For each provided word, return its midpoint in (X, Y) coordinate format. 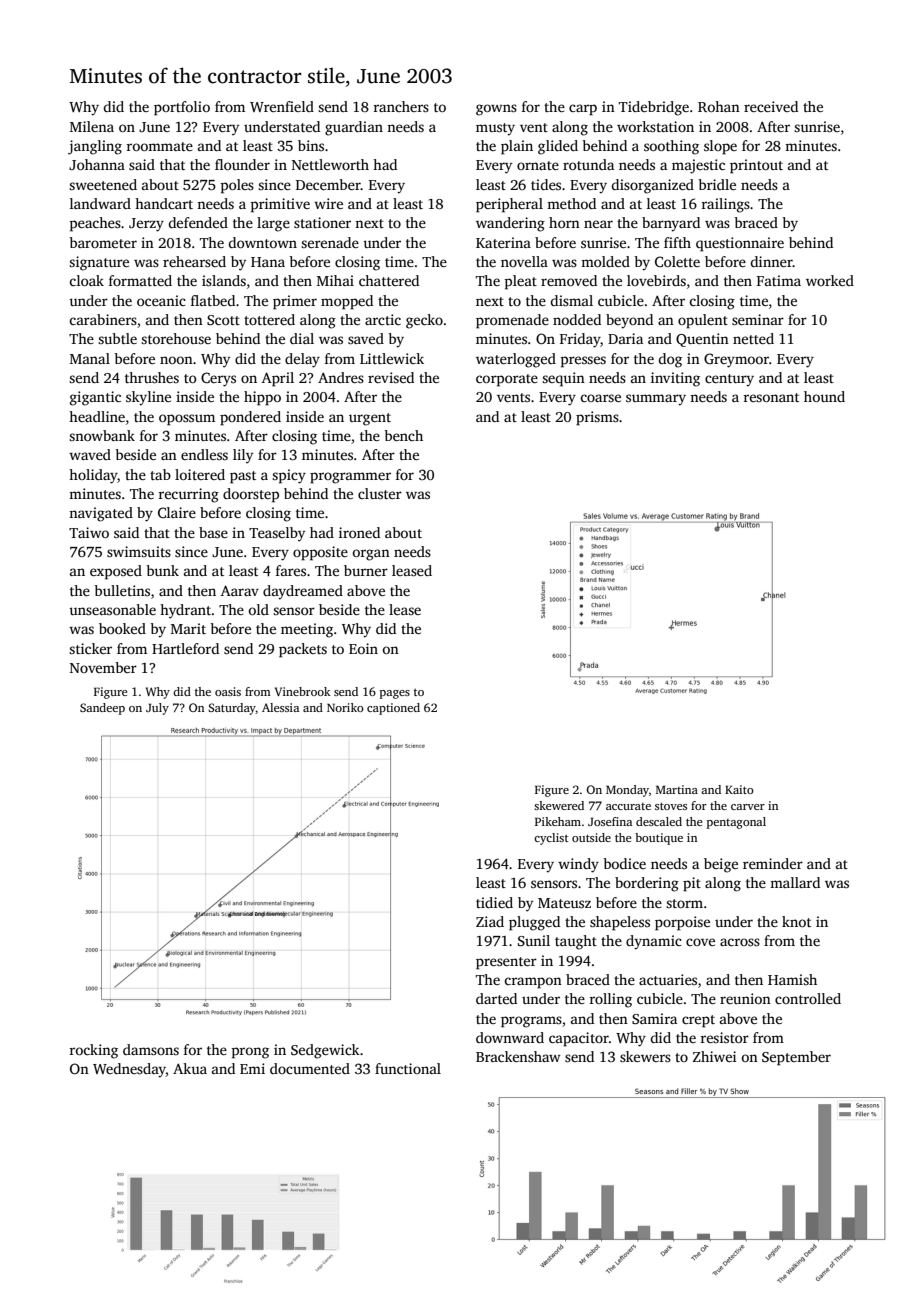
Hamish (792, 979)
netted (753, 338)
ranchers (401, 106)
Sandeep (102, 709)
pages (395, 694)
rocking (94, 1051)
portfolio (182, 108)
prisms (597, 418)
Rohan (719, 106)
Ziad (490, 921)
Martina (677, 789)
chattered (389, 280)
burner (366, 570)
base (213, 532)
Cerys (218, 379)
